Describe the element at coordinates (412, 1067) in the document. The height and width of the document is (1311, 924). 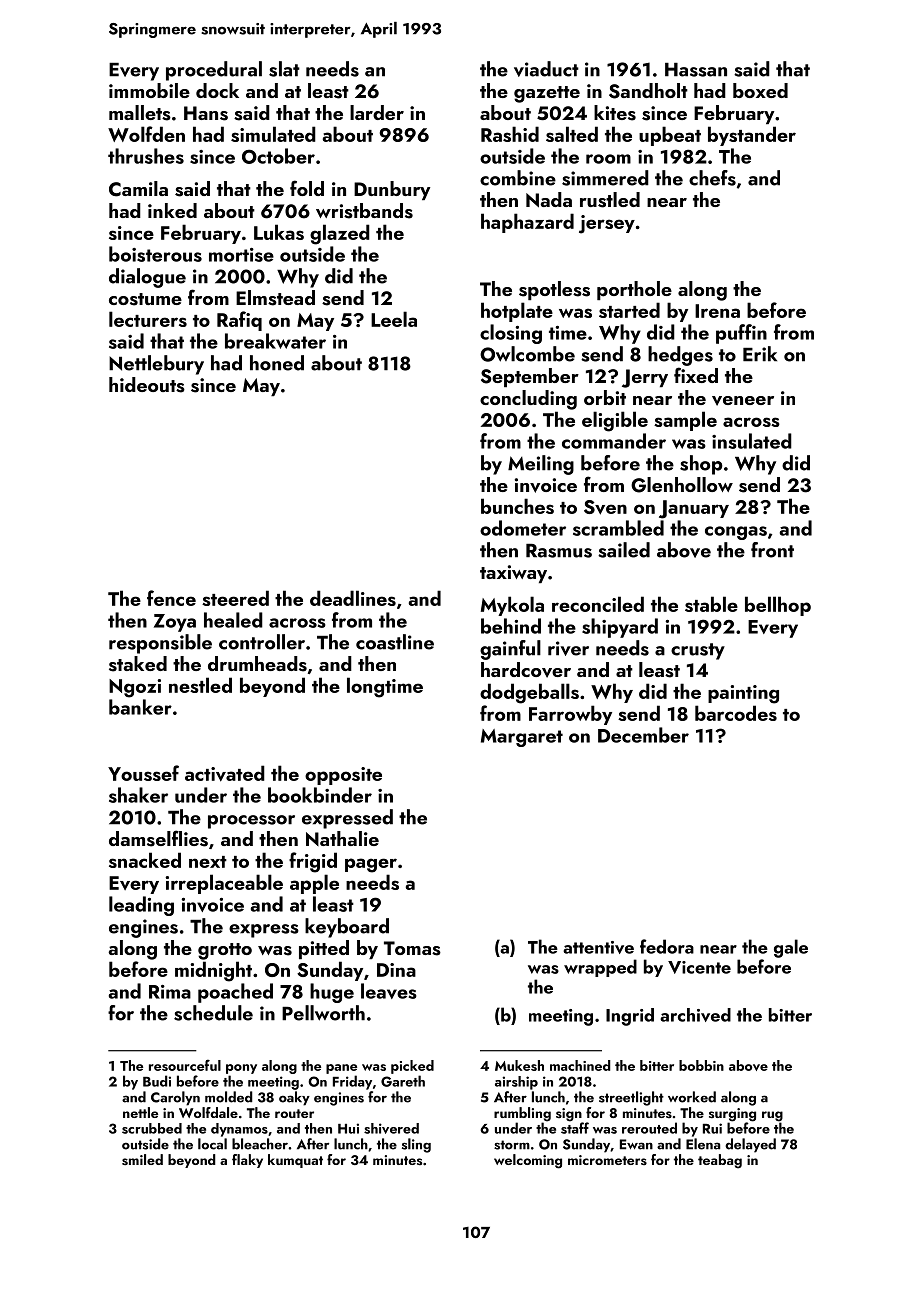
I see `picked` at that location.
